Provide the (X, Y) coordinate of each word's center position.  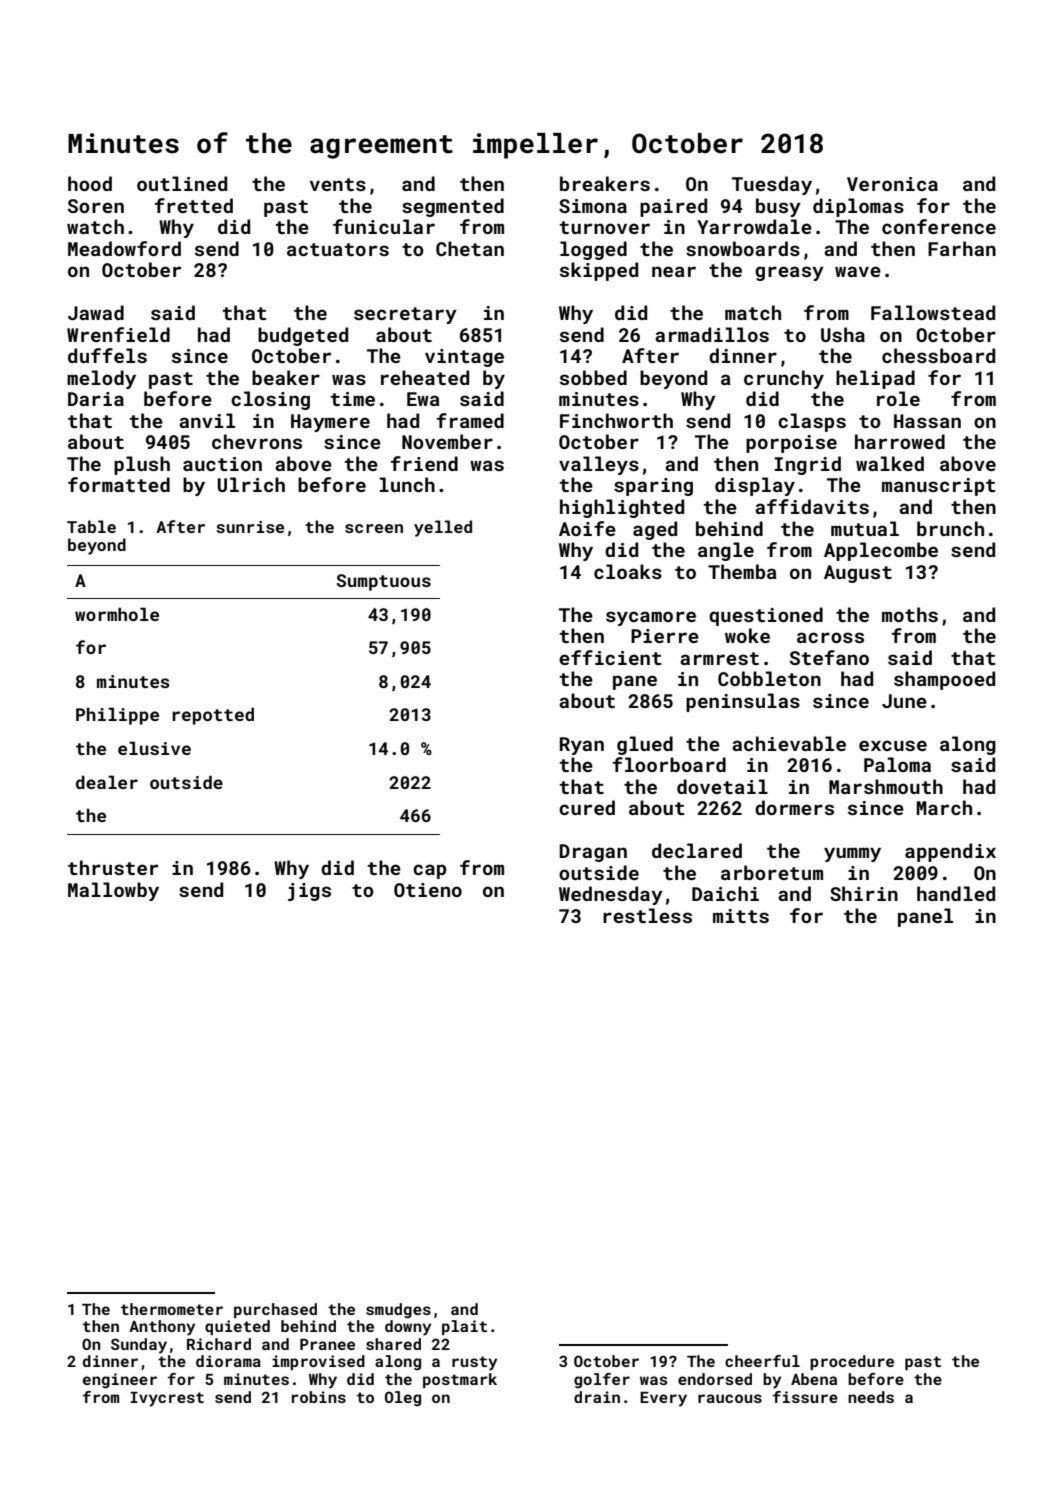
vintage (464, 358)
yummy (852, 854)
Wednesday (611, 895)
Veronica (892, 184)
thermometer (172, 1309)
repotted (213, 716)
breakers (605, 183)
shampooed (944, 680)
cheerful (762, 1361)
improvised (318, 1362)
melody (101, 379)
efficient (610, 657)
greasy (789, 273)
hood (90, 183)
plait (464, 1327)
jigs (309, 892)
